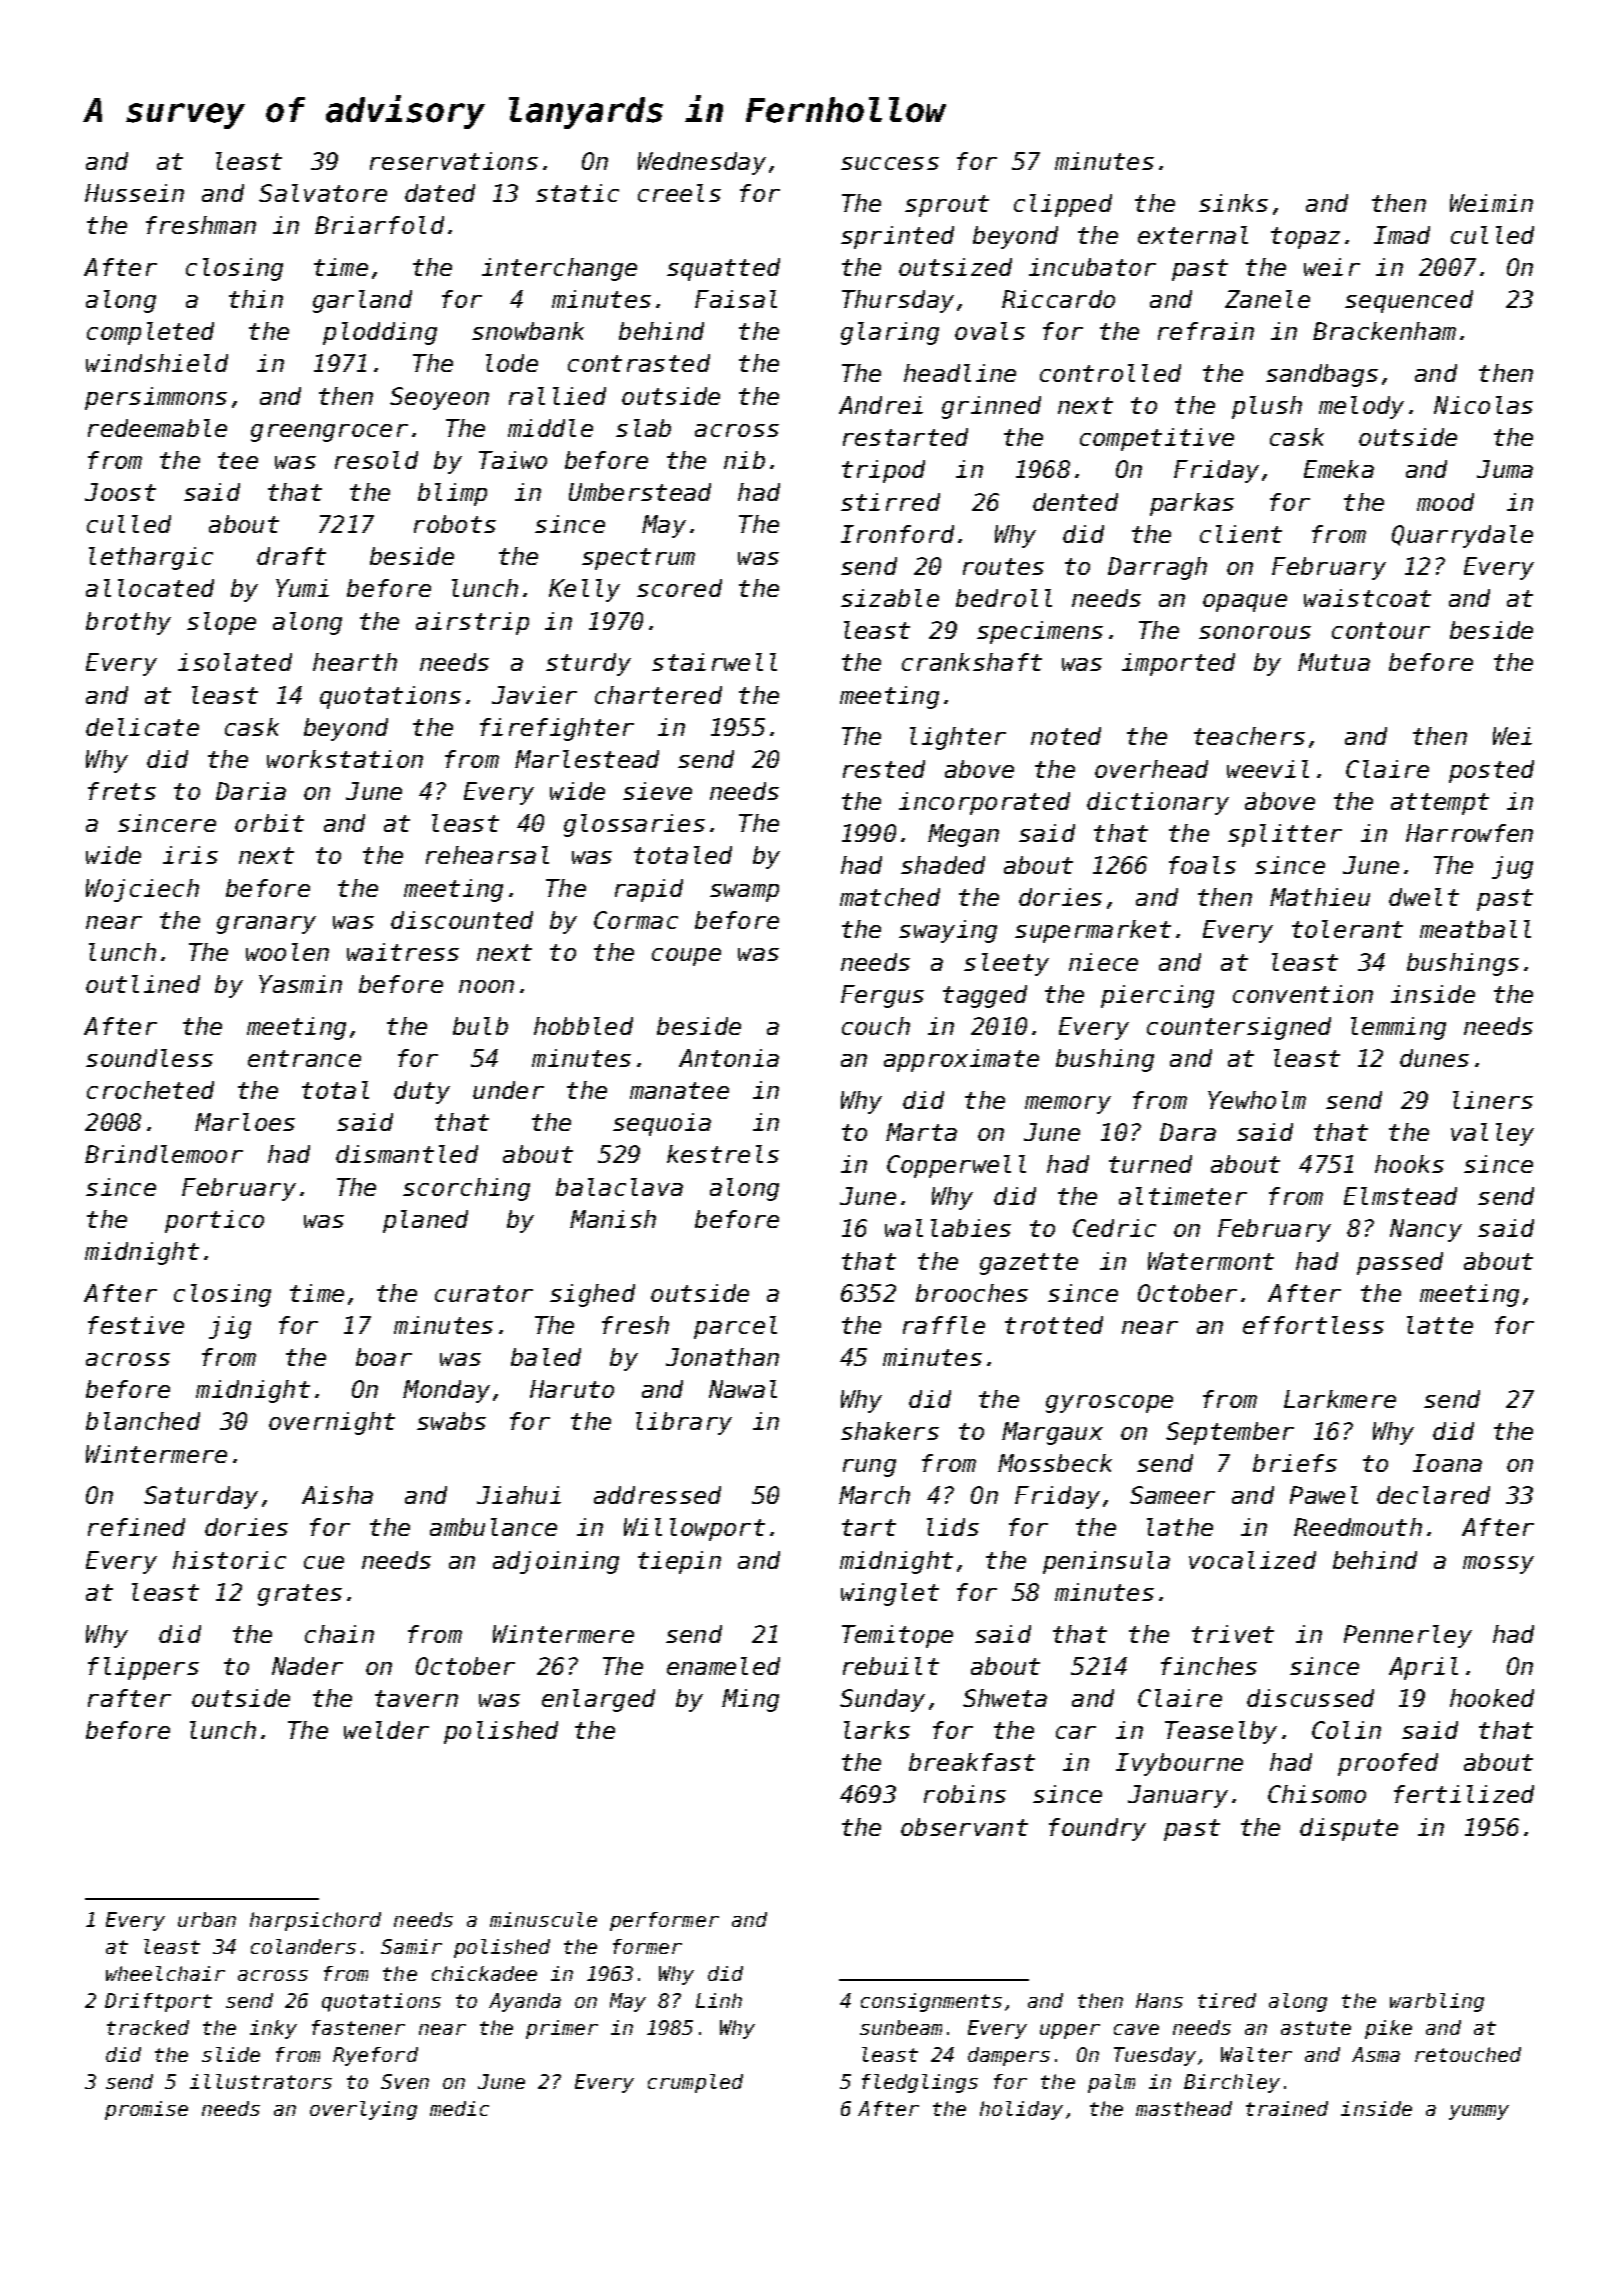  What do you see at coordinates (472, 623) in the document?
I see `airstrip` at bounding box center [472, 623].
